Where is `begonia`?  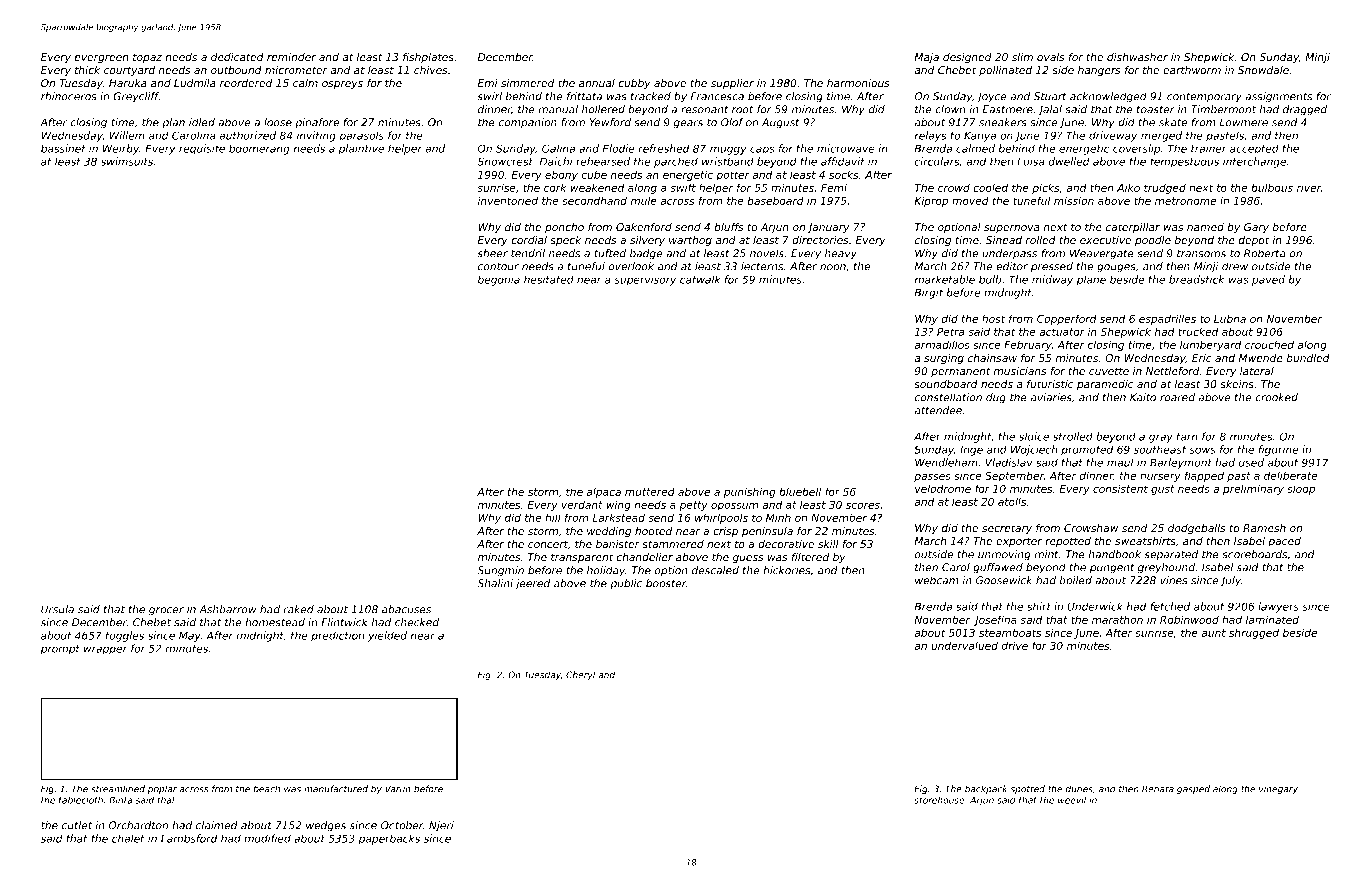 begonia is located at coordinates (499, 280).
